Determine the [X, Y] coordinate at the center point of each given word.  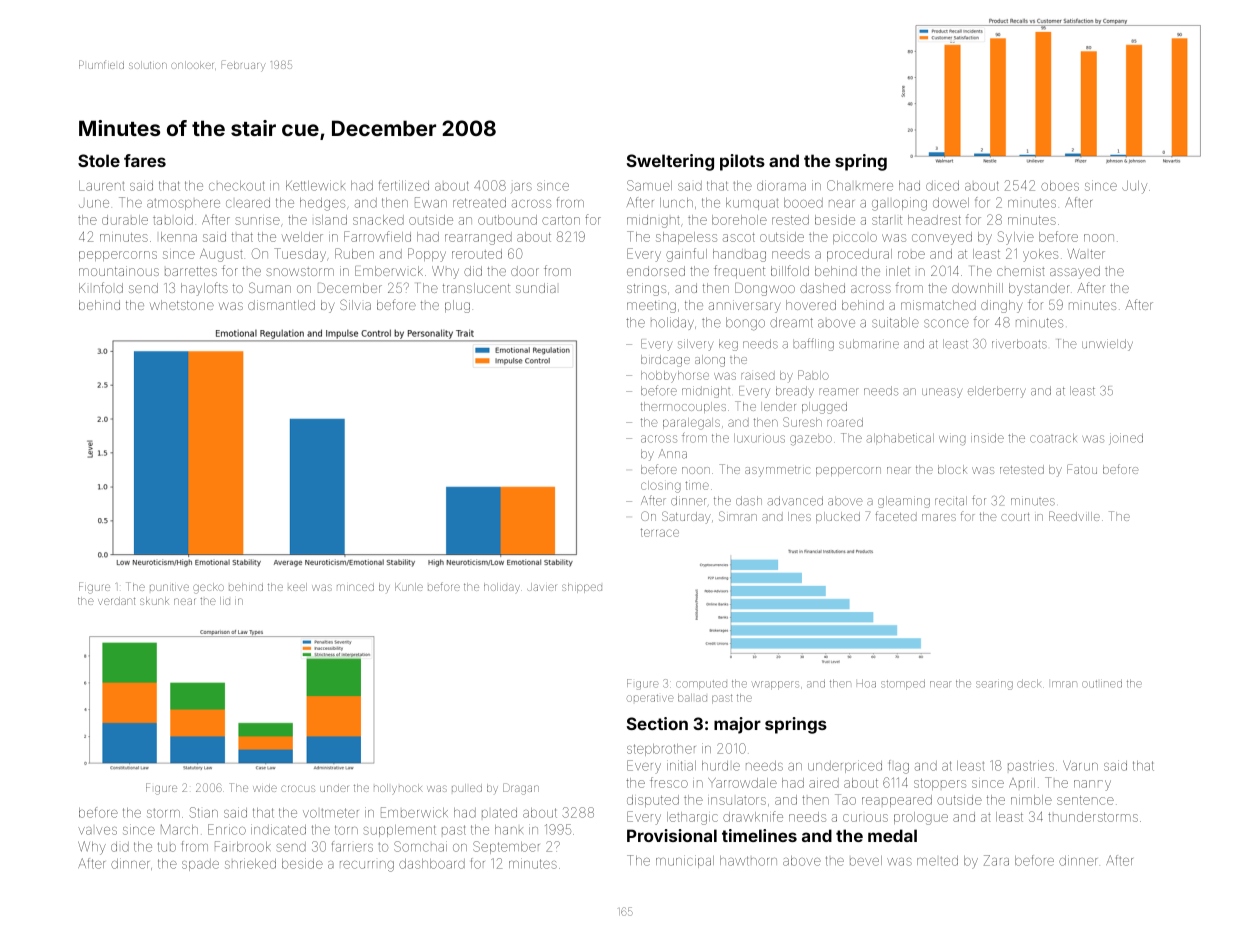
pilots [742, 162]
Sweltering [670, 162]
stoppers [940, 784]
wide [265, 788]
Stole [99, 160]
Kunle [409, 587]
